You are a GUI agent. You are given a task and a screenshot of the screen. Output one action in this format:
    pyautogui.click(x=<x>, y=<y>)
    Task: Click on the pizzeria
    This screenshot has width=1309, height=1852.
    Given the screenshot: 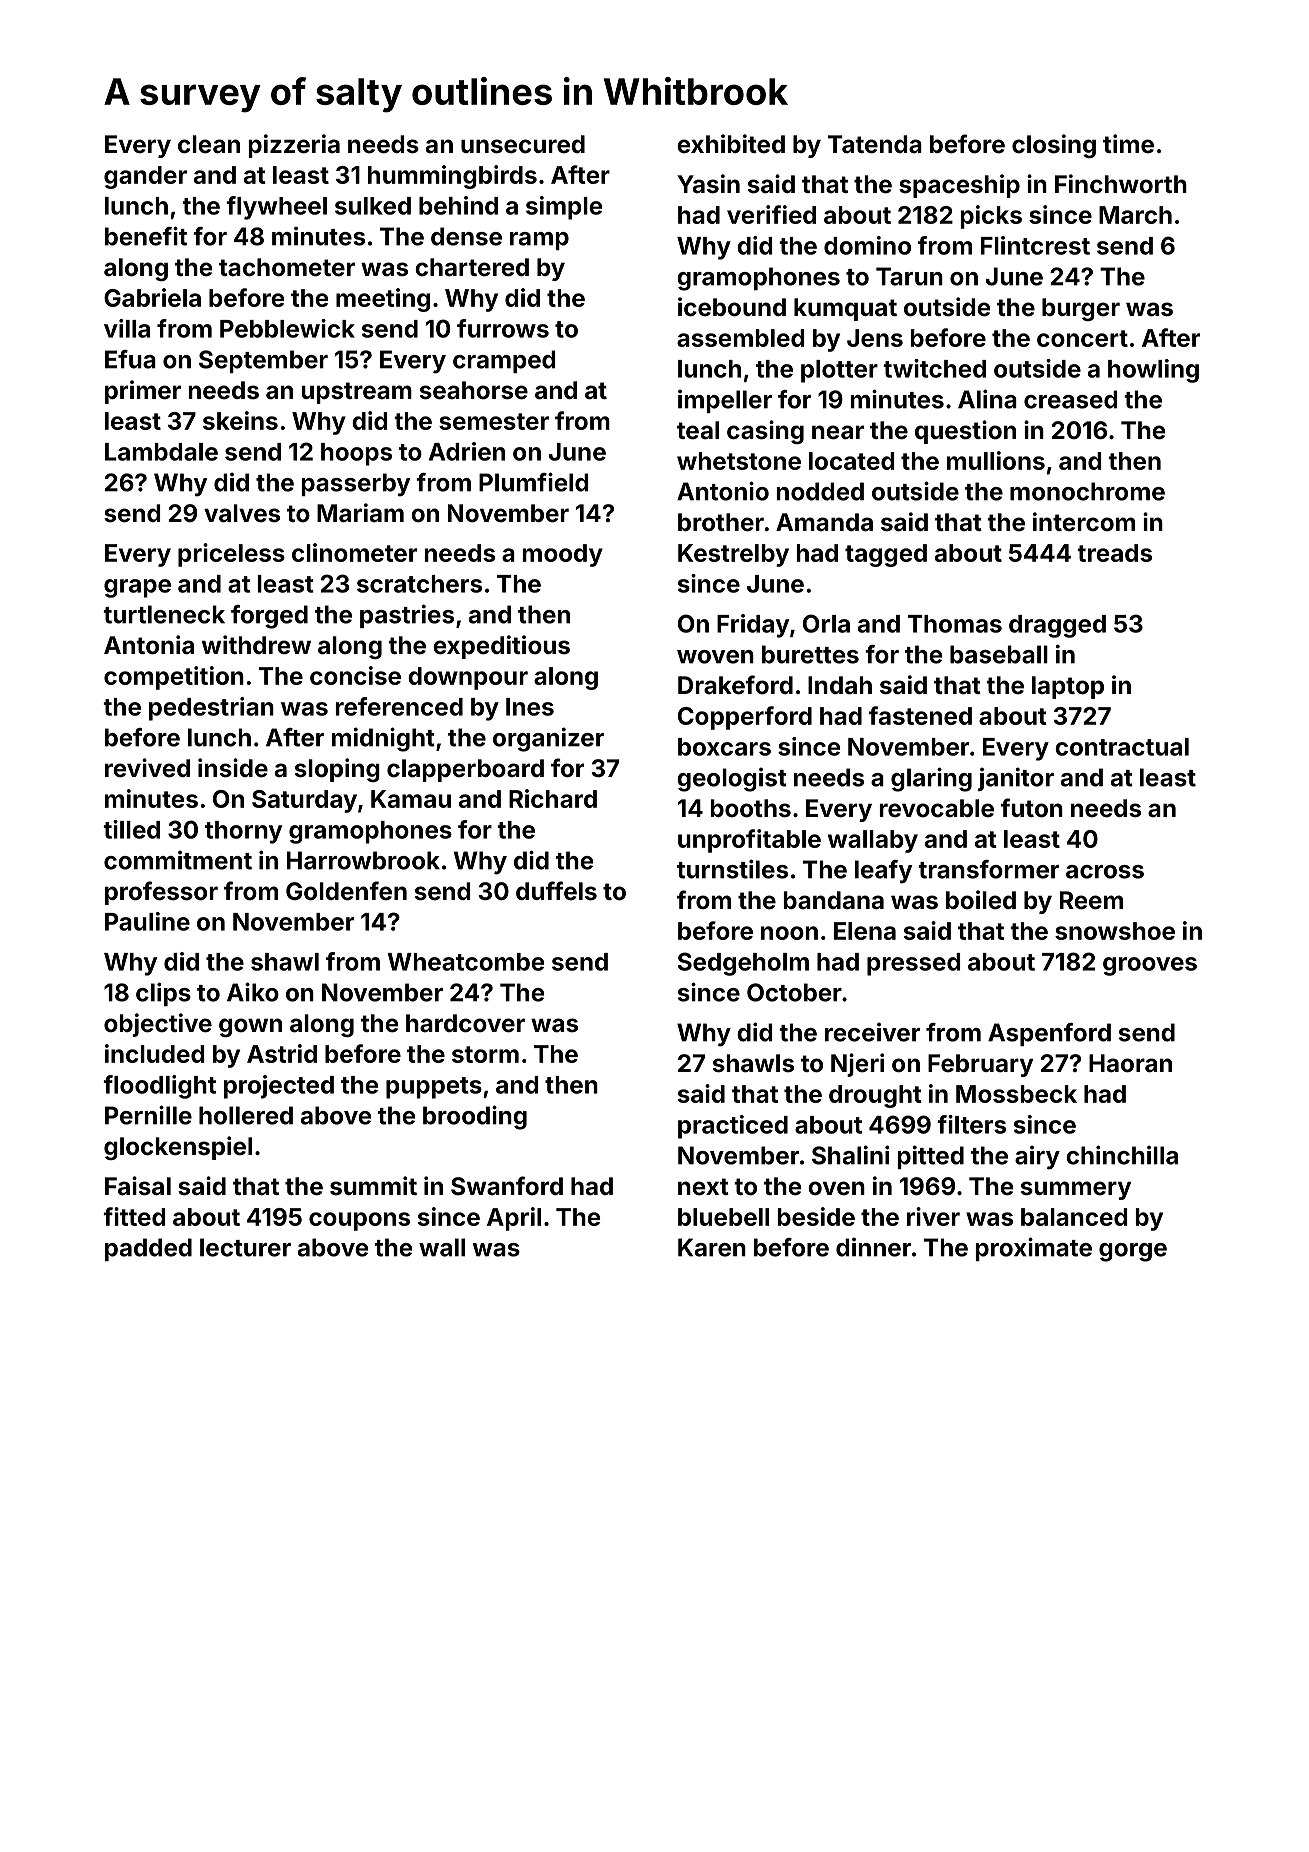 What is the action you would take?
    pyautogui.click(x=294, y=146)
